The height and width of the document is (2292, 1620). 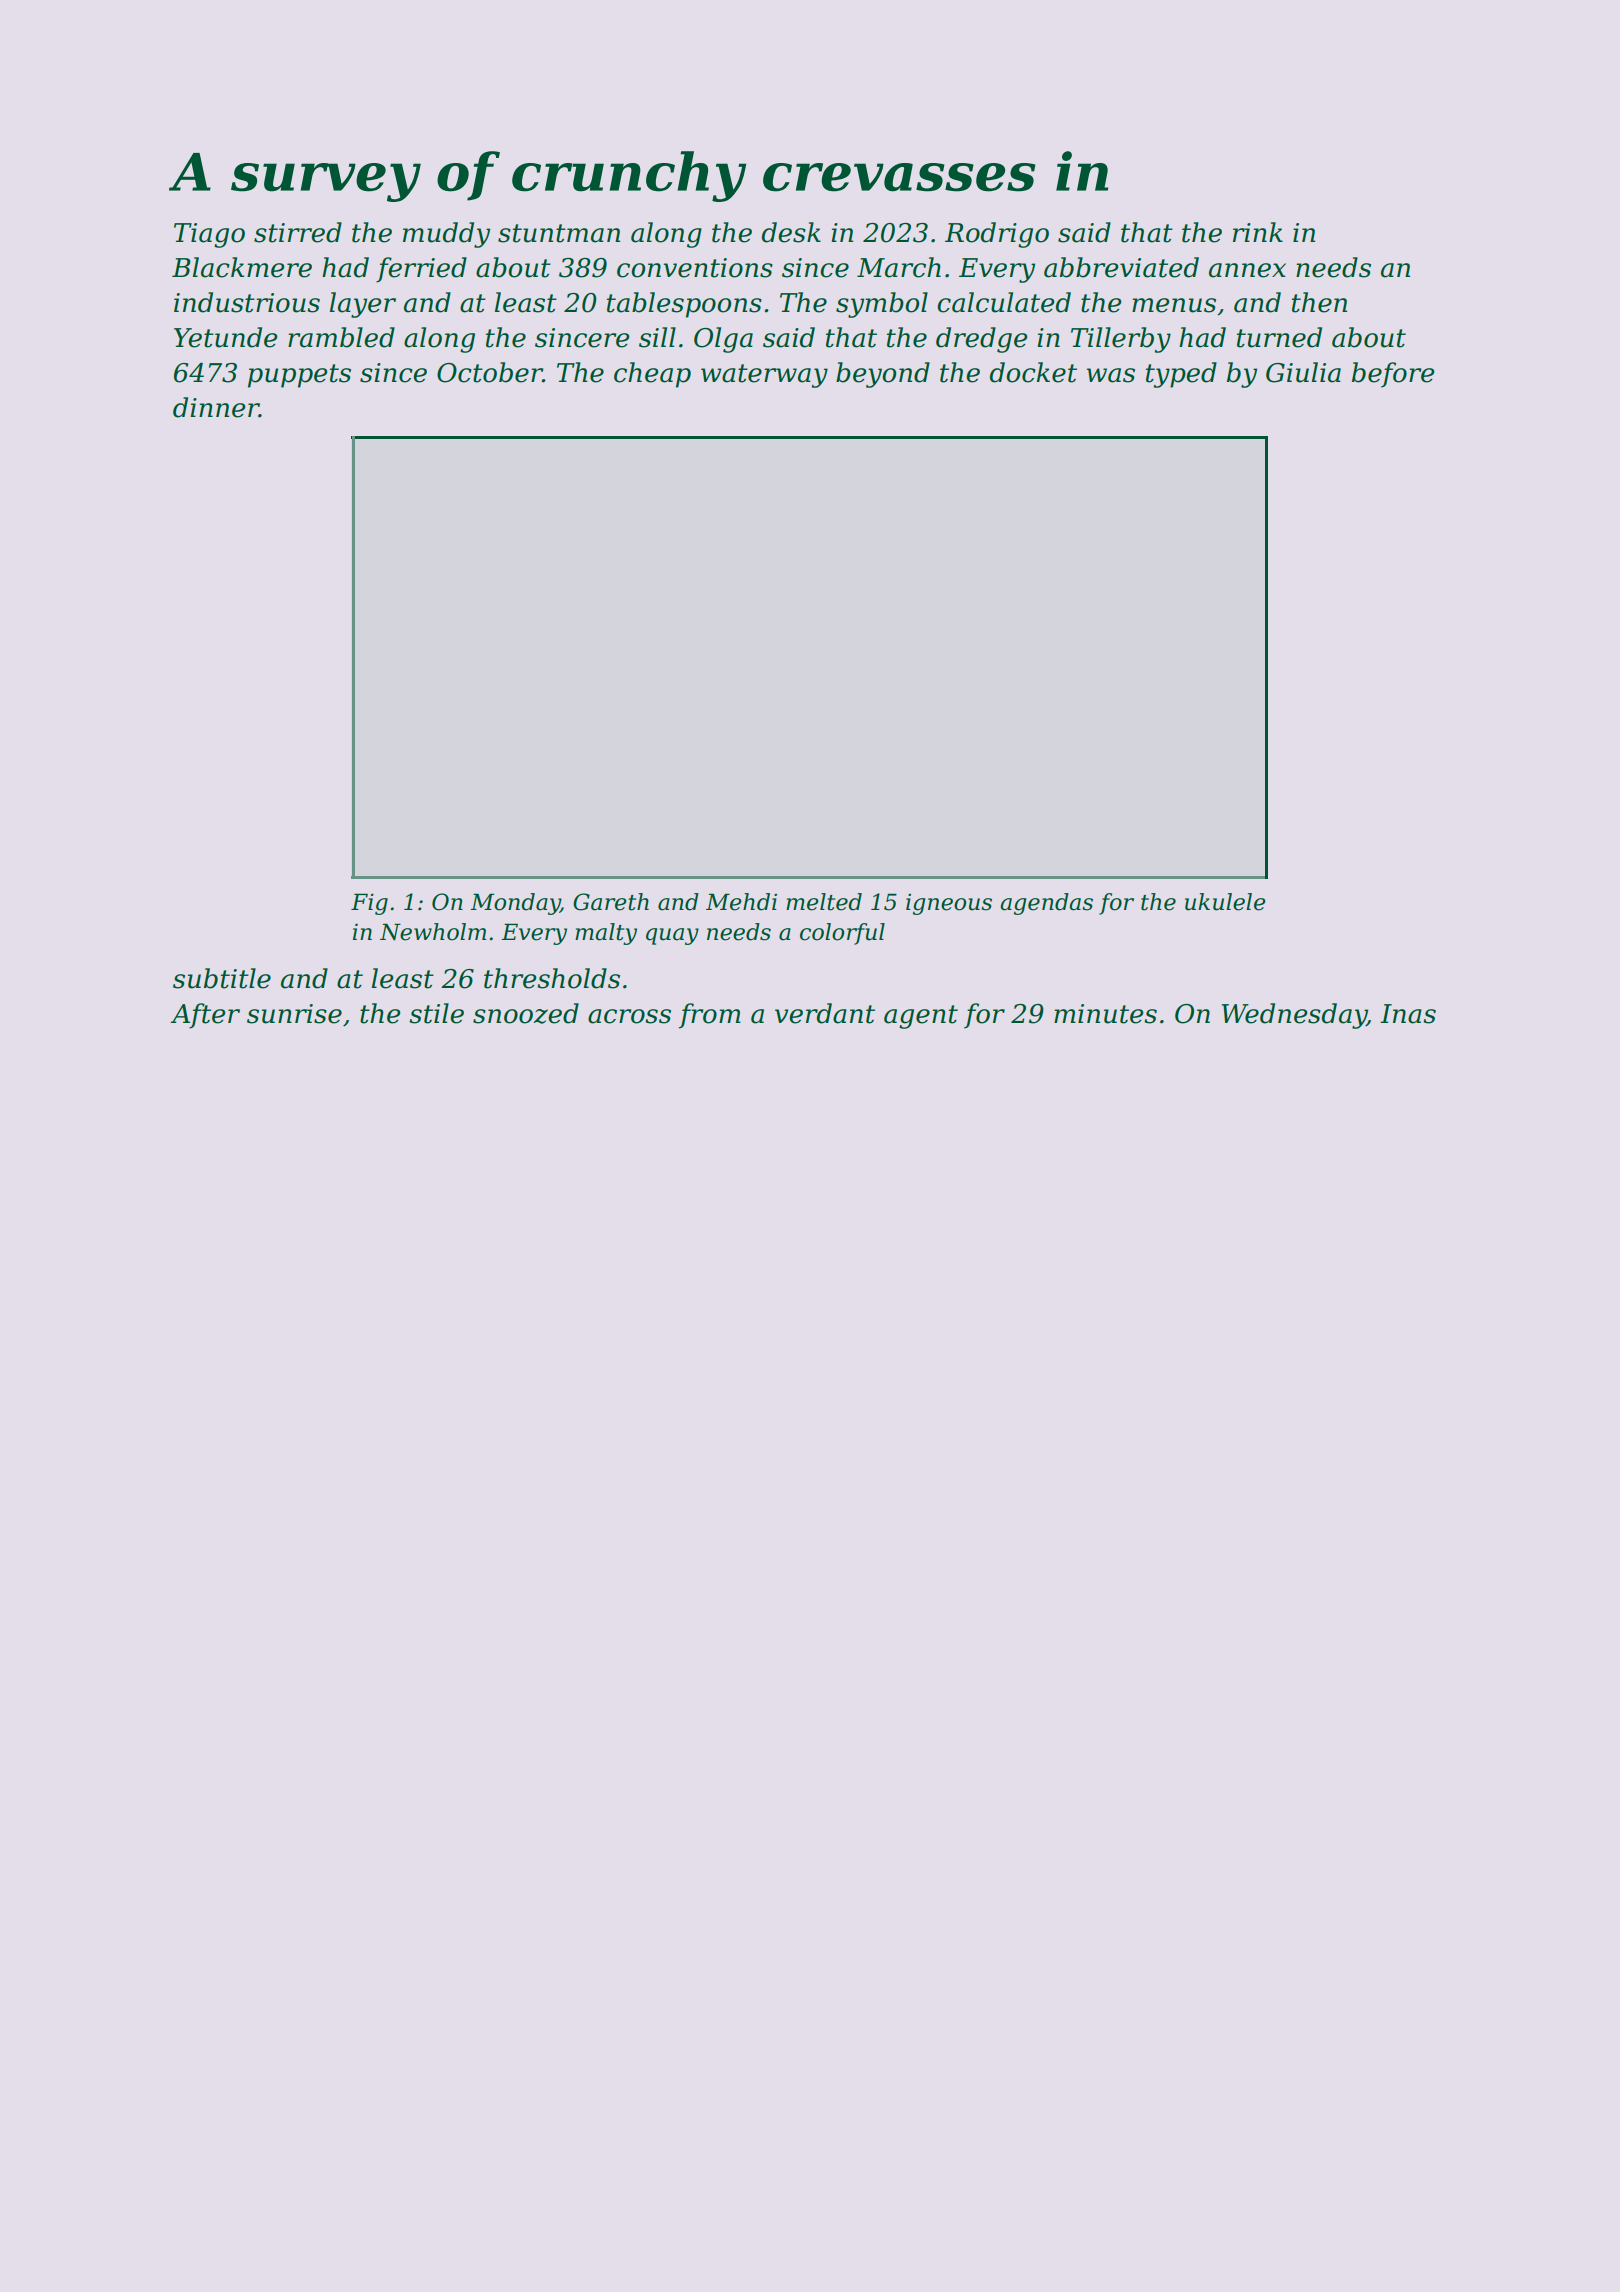 I want to click on October, so click(x=490, y=372).
